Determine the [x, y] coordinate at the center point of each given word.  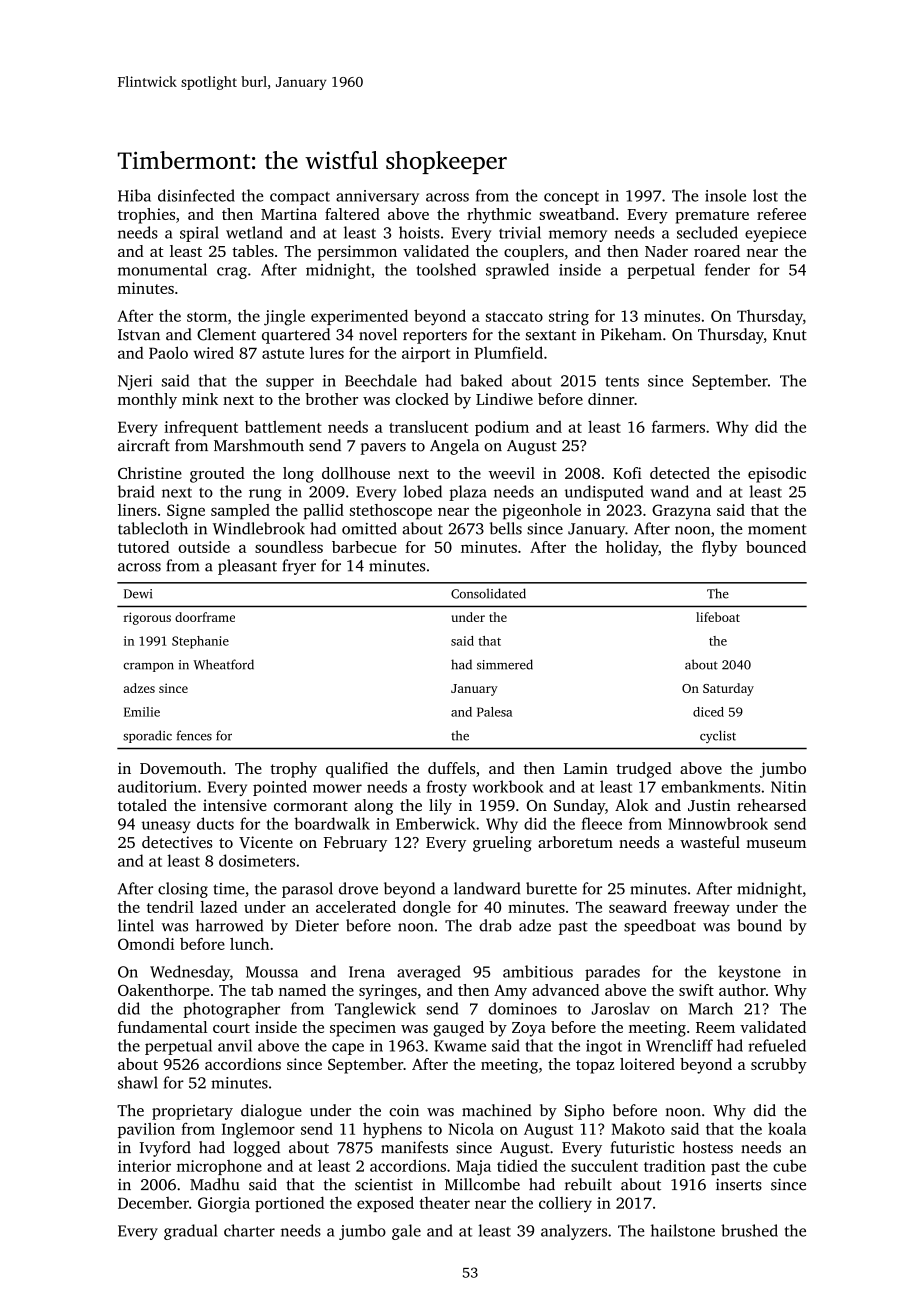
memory [578, 236]
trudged [644, 770]
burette [551, 888]
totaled [142, 805]
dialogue [271, 1112]
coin [404, 1111]
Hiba [134, 195]
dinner [611, 399]
